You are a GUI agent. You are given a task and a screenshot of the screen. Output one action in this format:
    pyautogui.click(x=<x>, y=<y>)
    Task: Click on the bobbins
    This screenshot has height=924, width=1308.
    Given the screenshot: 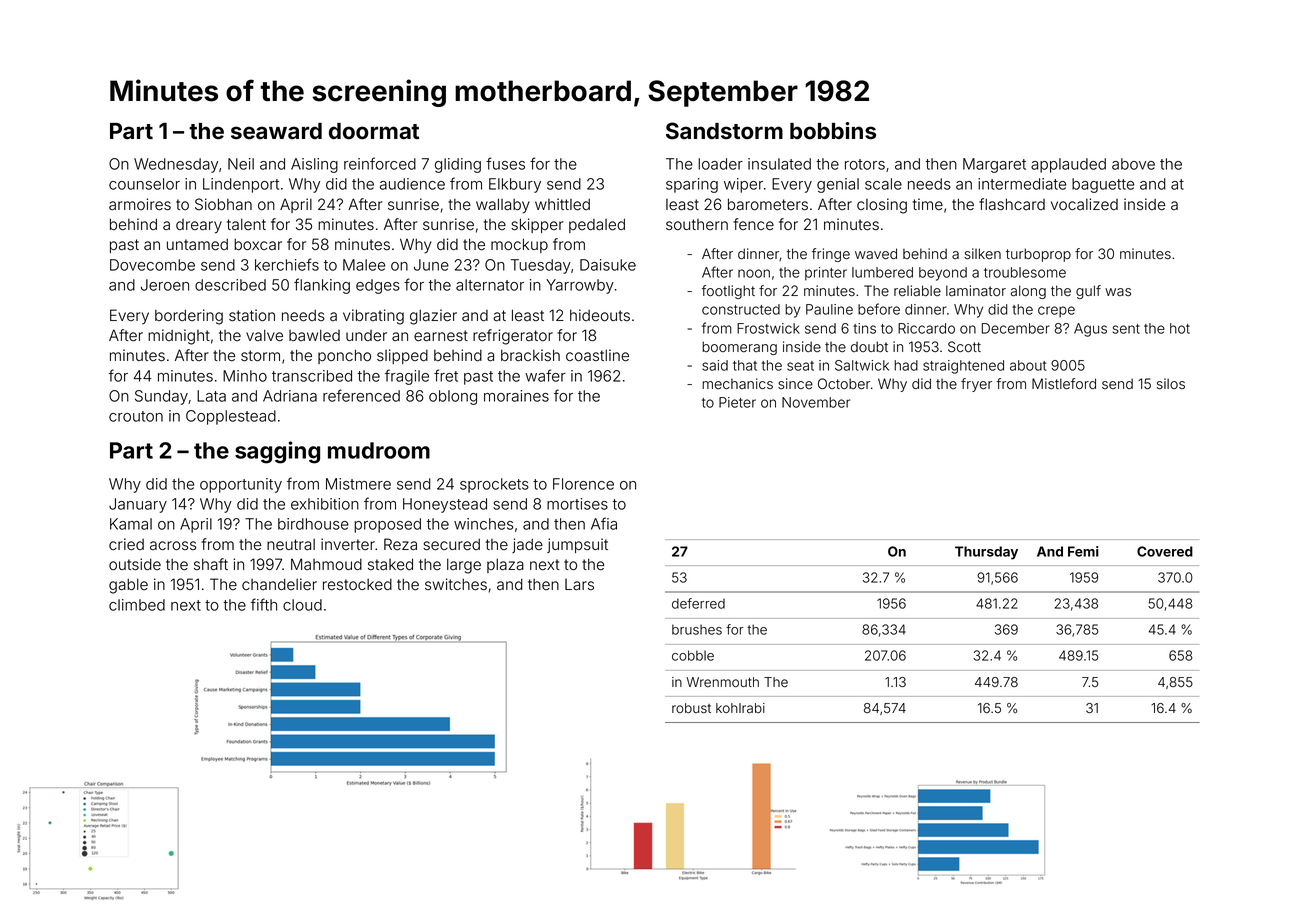 What is the action you would take?
    pyautogui.click(x=833, y=131)
